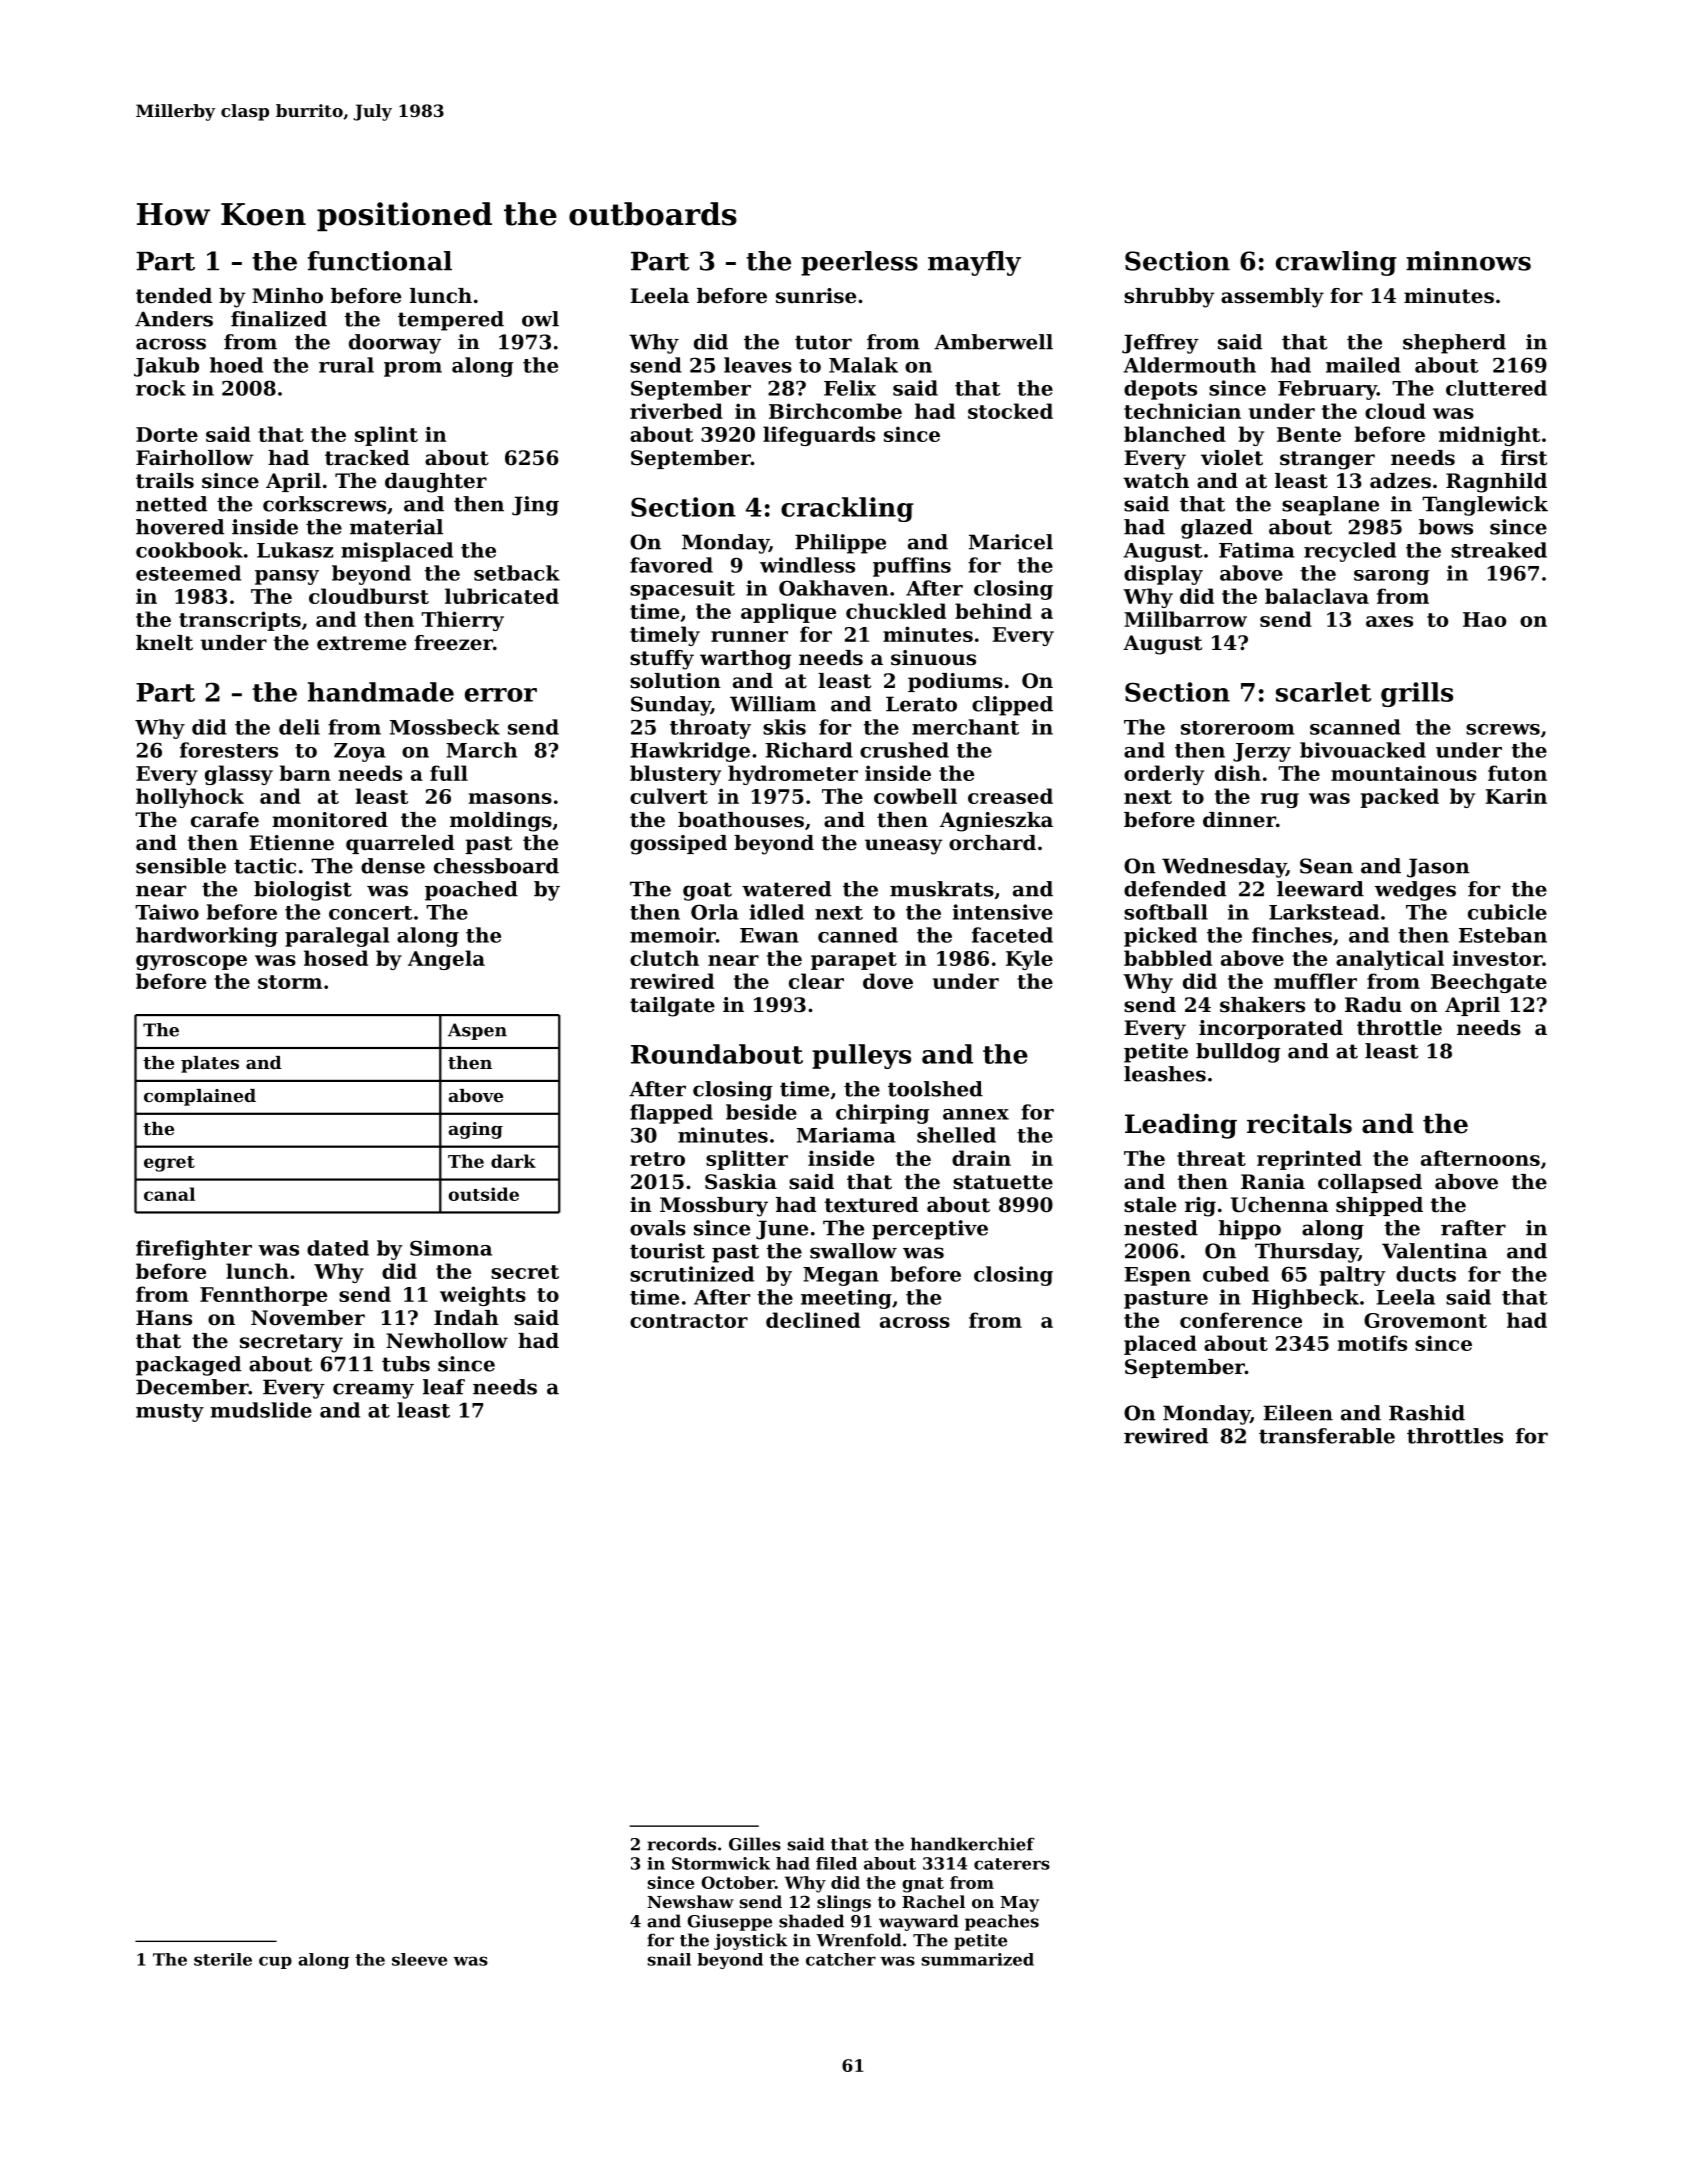 This image has height=2178, width=1683. Describe the element at coordinates (1002, 1922) in the image. I see `peaches` at that location.
